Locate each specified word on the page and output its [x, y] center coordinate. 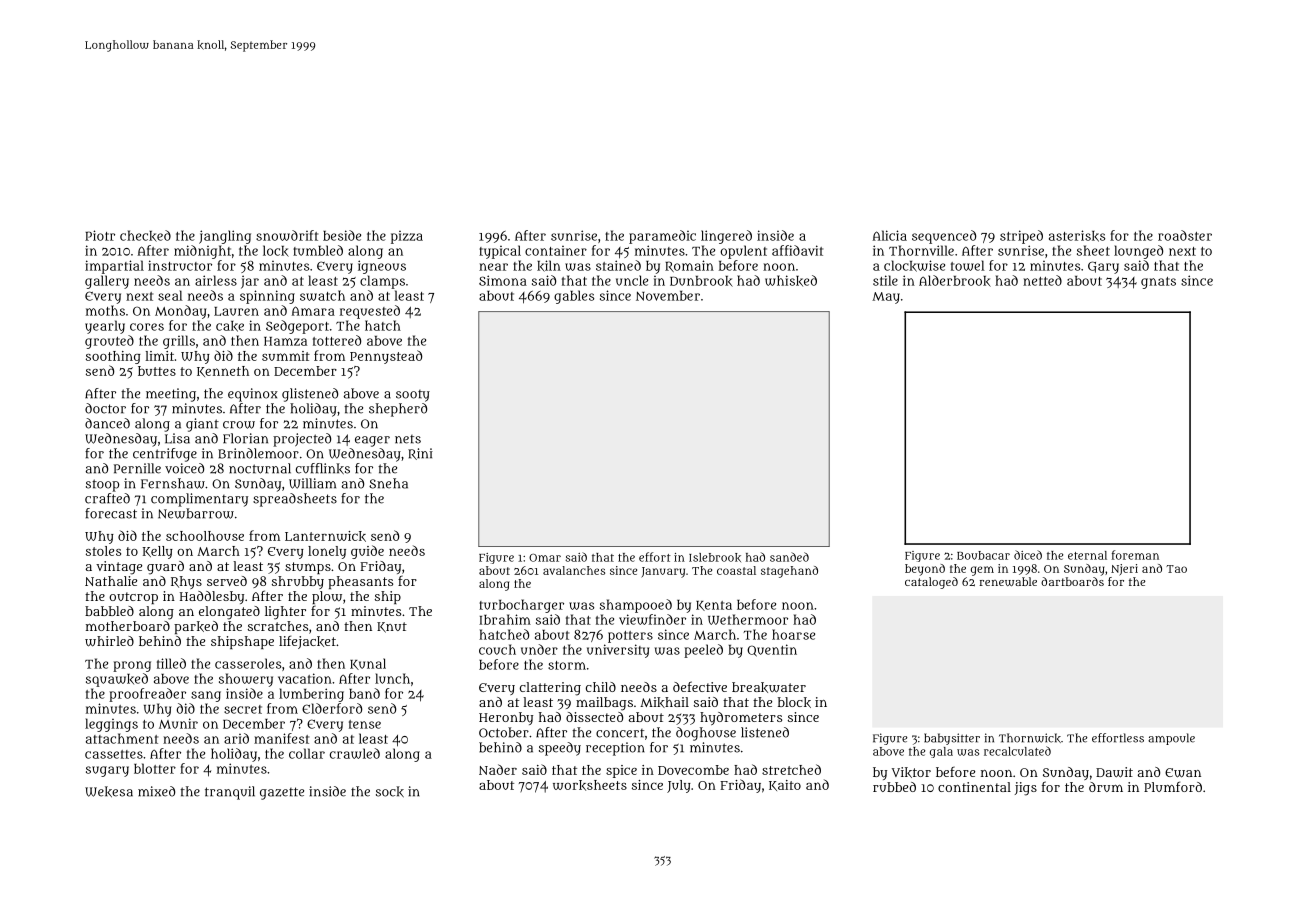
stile [885, 280]
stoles [103, 551]
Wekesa [109, 791]
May [886, 298]
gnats [1158, 283]
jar [250, 282]
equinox [253, 395]
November [668, 296]
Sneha [388, 483]
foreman [1135, 555]
